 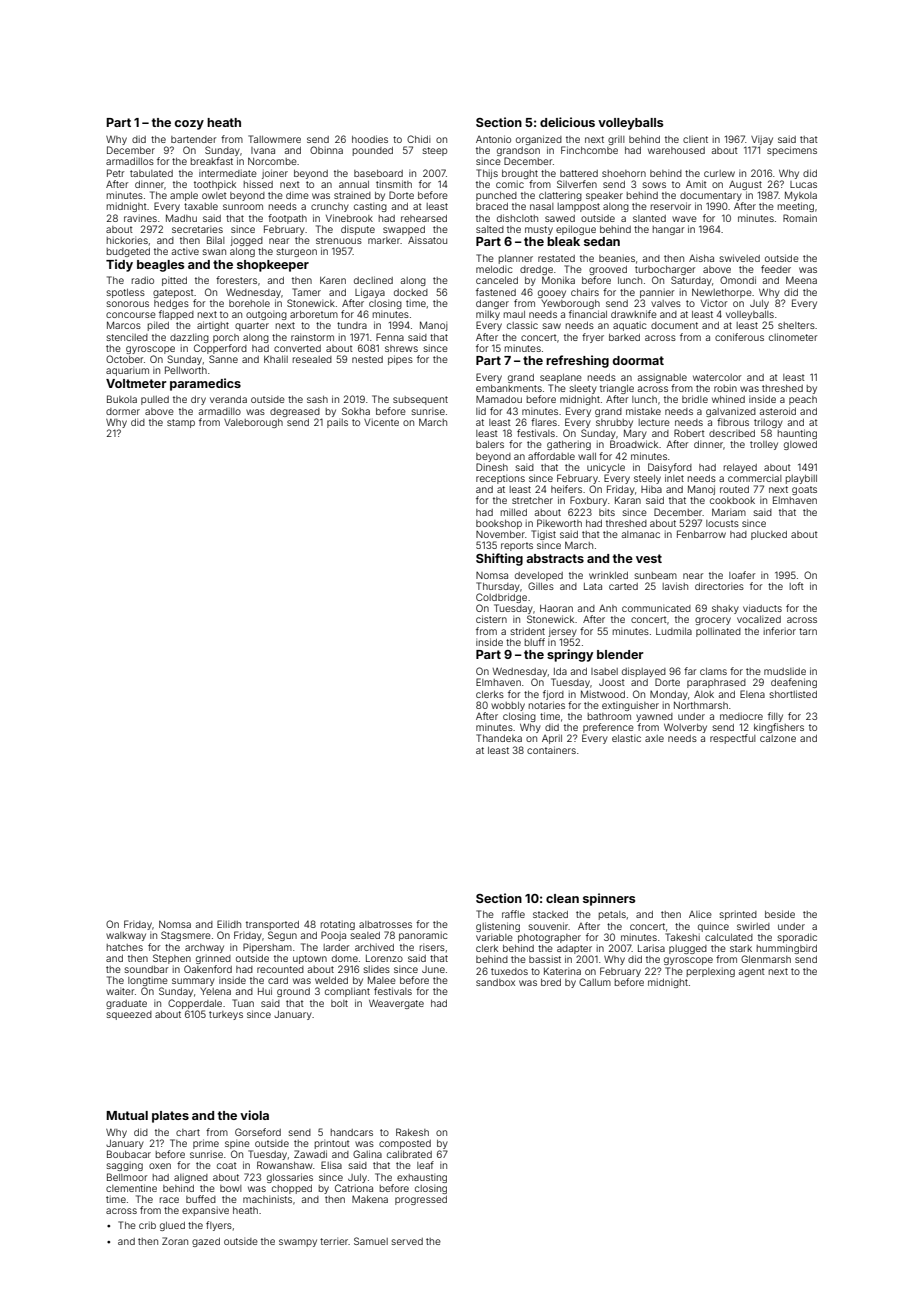 What do you see at coordinates (126, 936) in the page?
I see `walkway` at bounding box center [126, 936].
